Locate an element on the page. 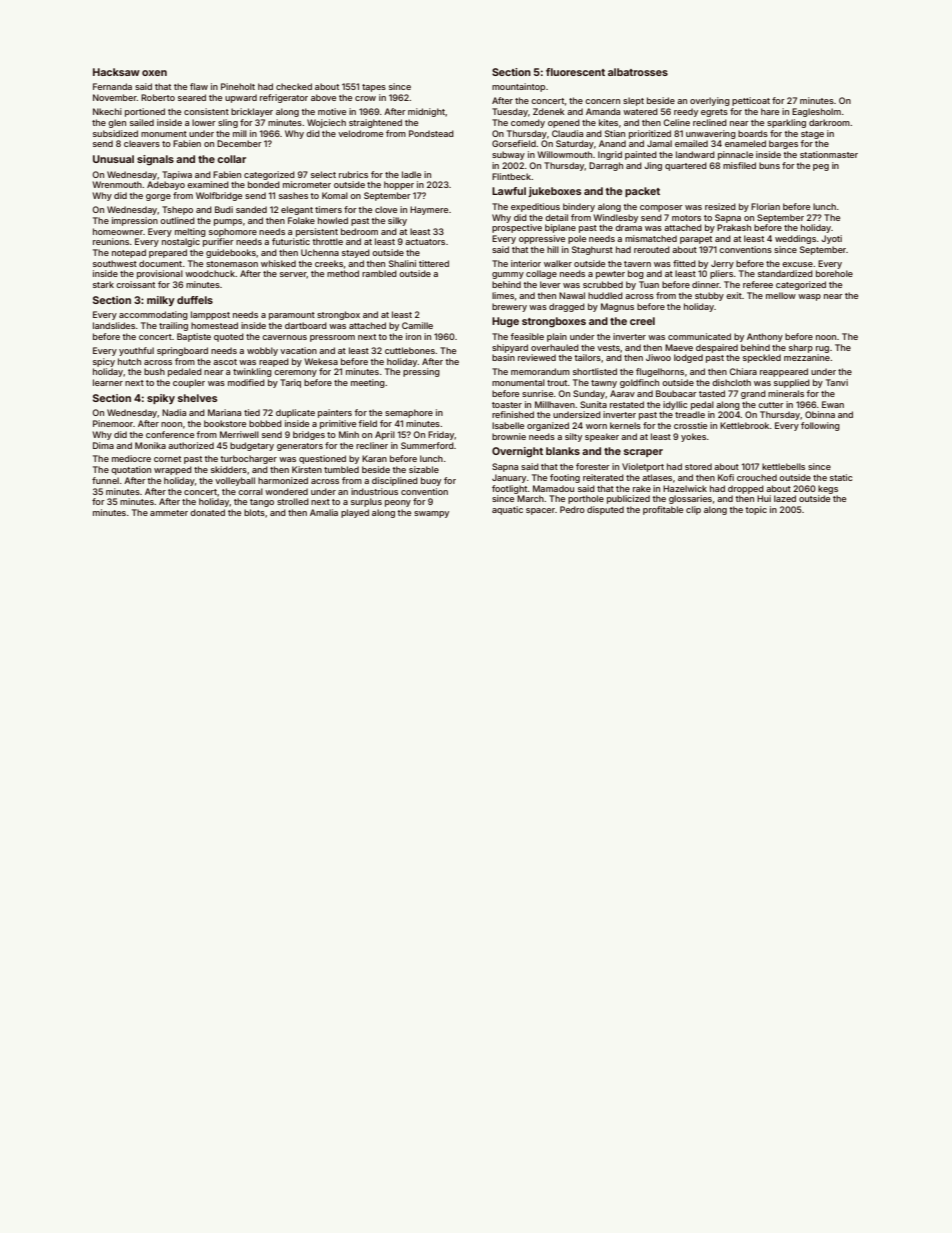 Image resolution: width=952 pixels, height=1233 pixels. Monika is located at coordinates (150, 445).
